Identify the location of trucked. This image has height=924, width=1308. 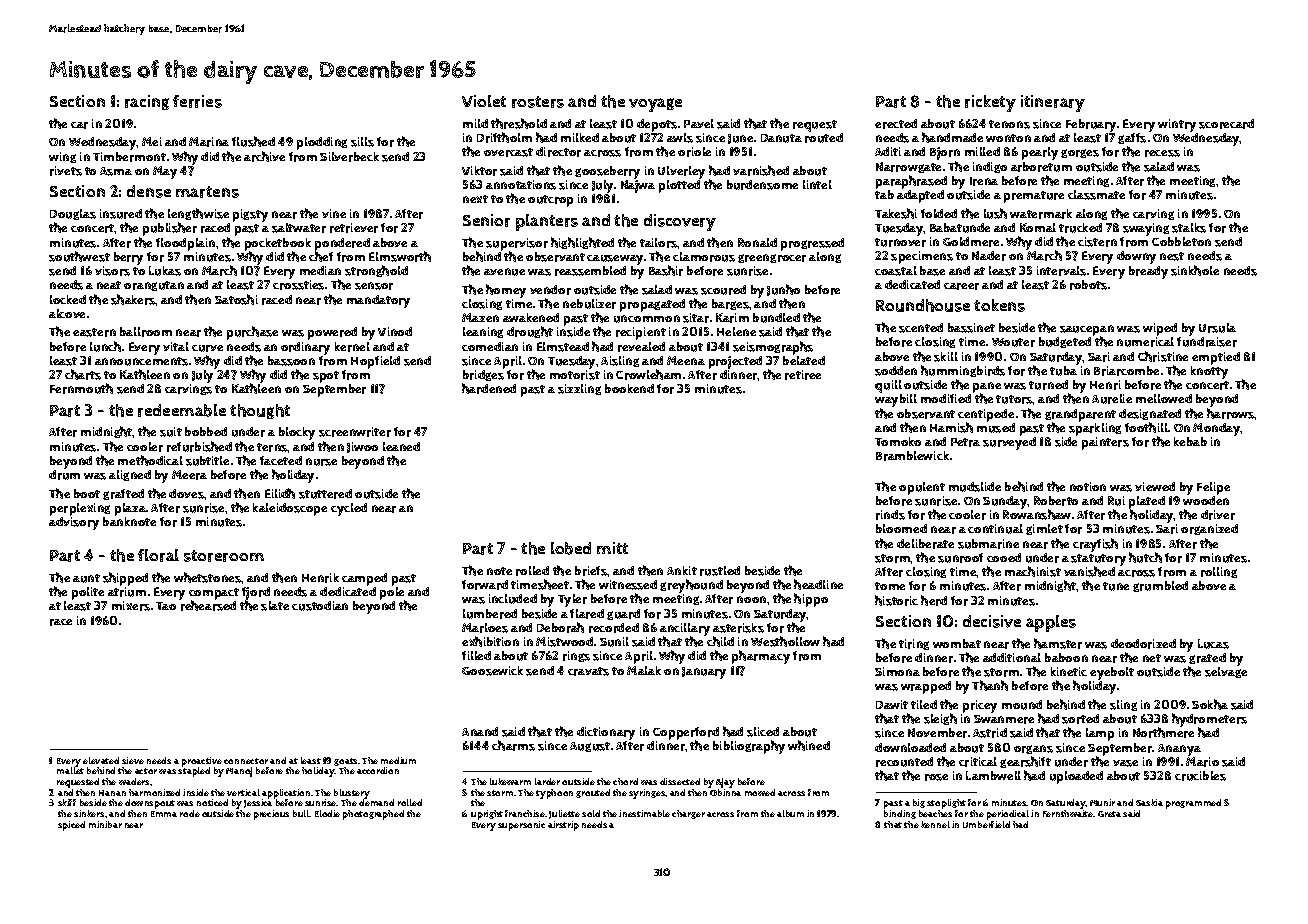
(1080, 228).
